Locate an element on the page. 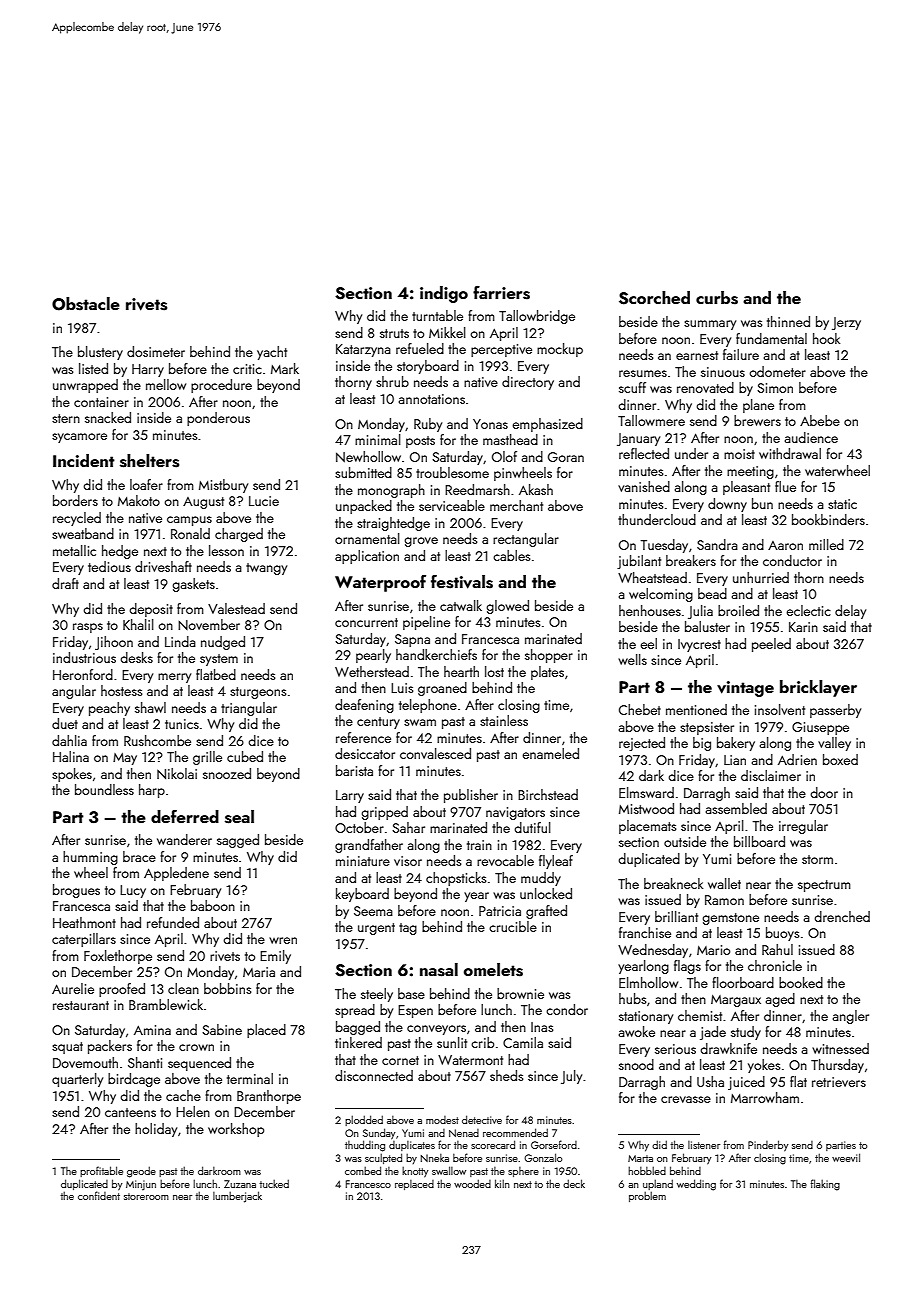 Image resolution: width=924 pixels, height=1308 pixels. reference is located at coordinates (363, 737).
